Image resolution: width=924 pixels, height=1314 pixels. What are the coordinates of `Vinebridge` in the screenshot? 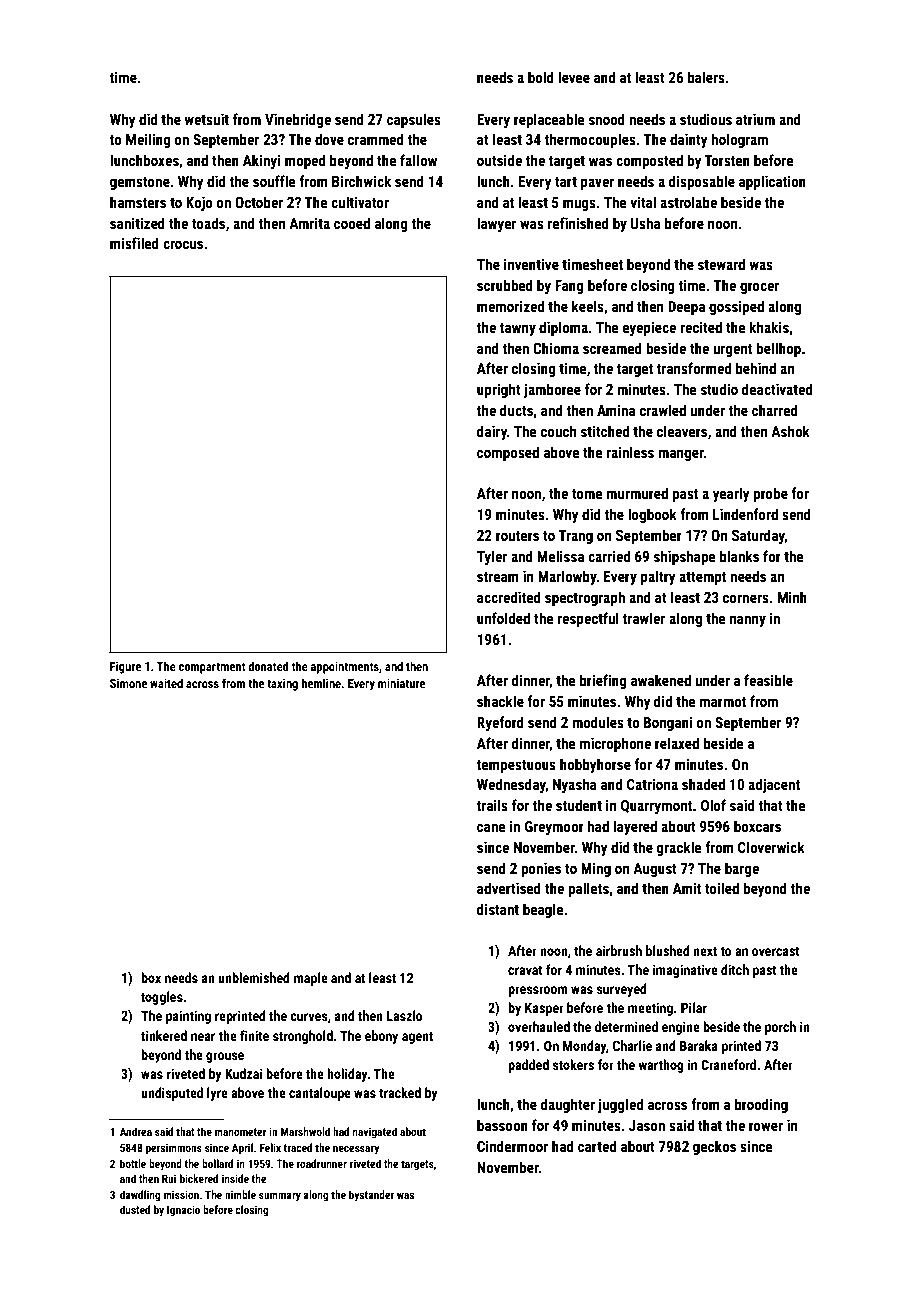 It's located at (298, 120).
